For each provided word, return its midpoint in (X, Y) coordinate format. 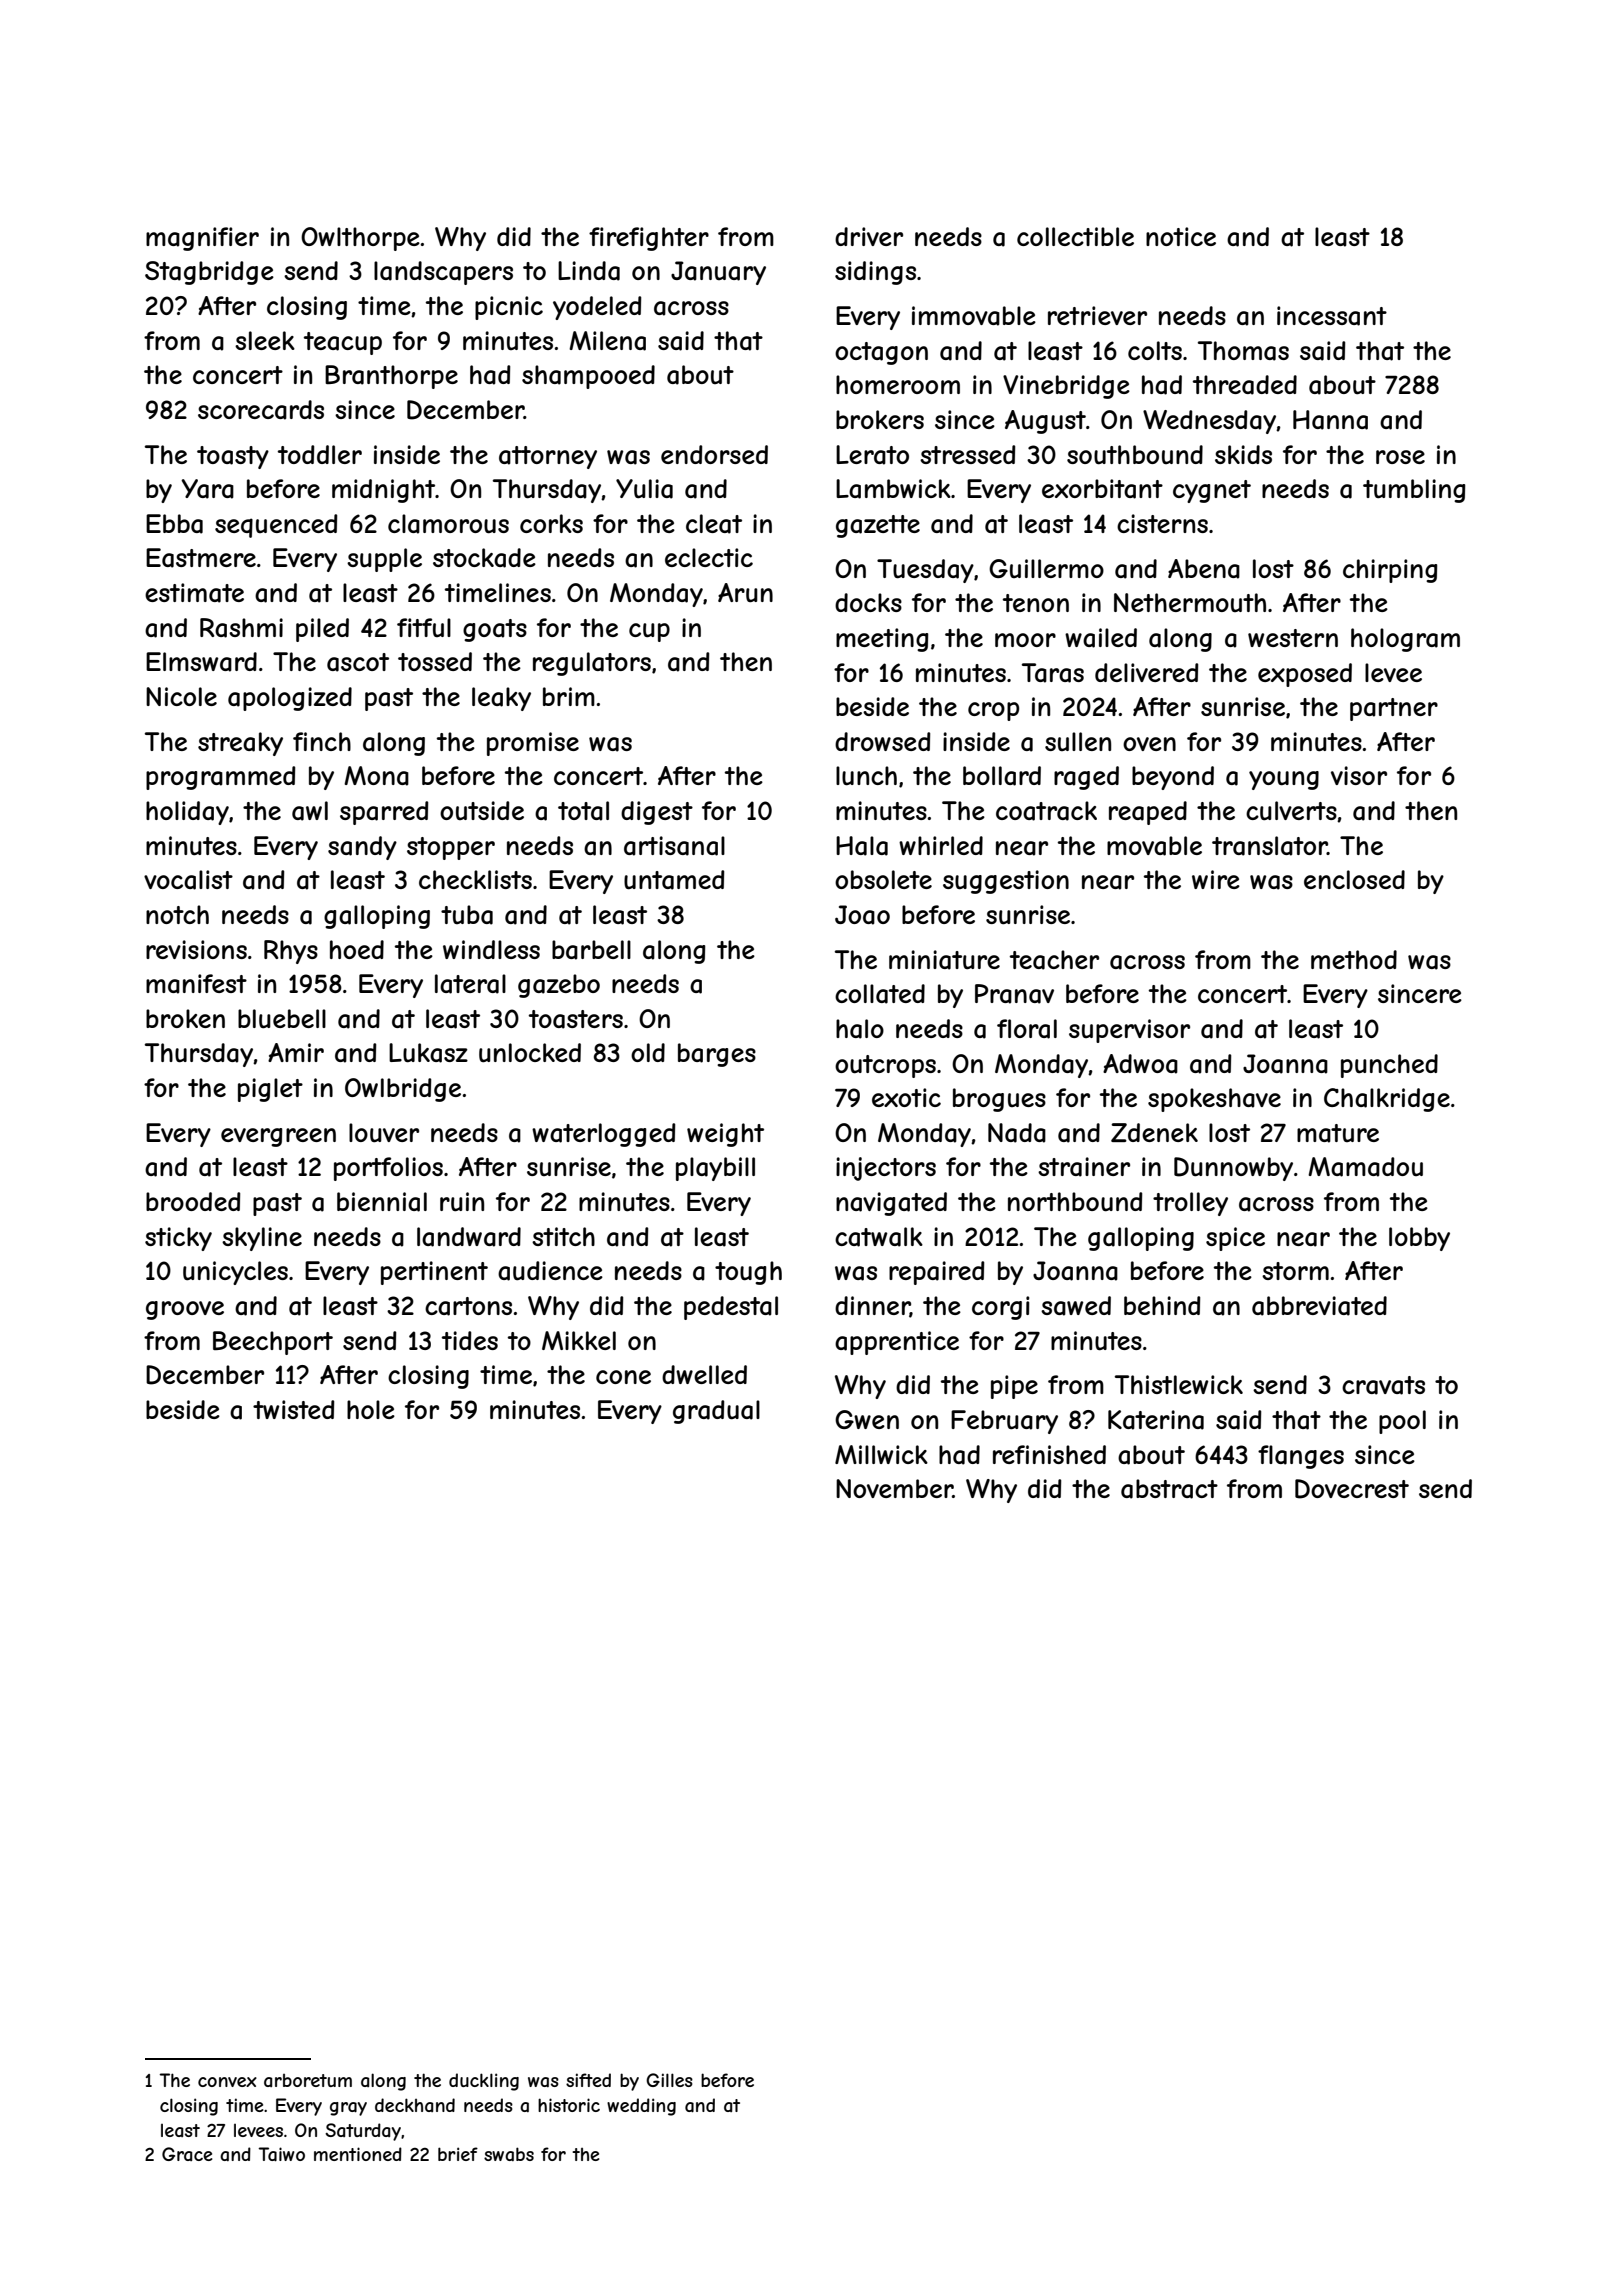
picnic (509, 308)
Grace (187, 2154)
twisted (293, 1409)
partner (1394, 709)
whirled (941, 845)
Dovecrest (1352, 1489)
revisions (196, 949)
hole (371, 1409)
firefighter (649, 239)
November (894, 1488)
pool (1402, 1422)
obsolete (883, 879)
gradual (716, 1412)
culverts (1291, 810)
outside (482, 810)
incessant (1332, 316)
